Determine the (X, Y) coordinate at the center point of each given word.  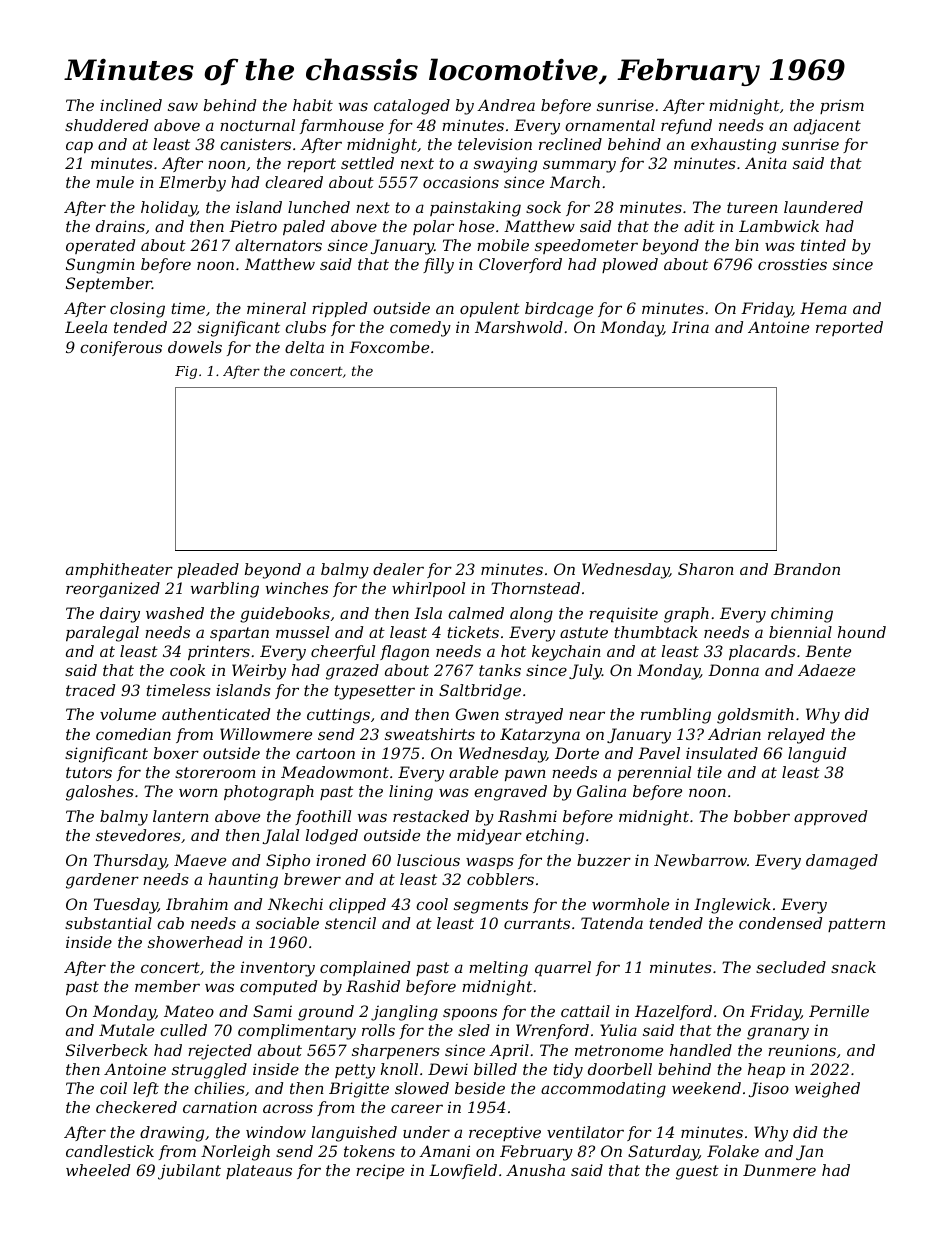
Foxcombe (389, 347)
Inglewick (732, 906)
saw (183, 106)
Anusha (535, 1170)
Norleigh (235, 1153)
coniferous (121, 348)
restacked (431, 816)
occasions (461, 182)
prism (842, 106)
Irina (690, 327)
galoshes (100, 793)
